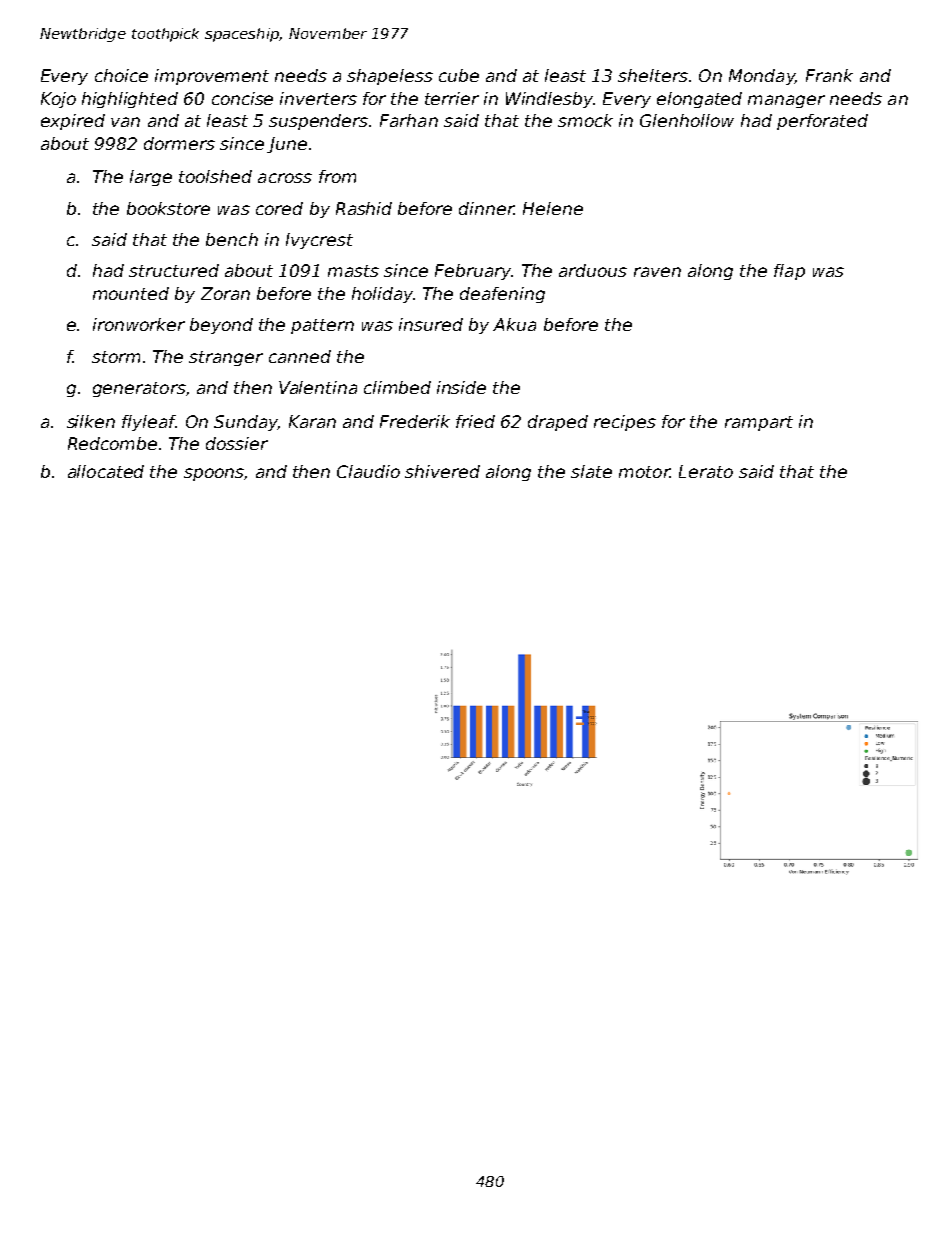  Describe the element at coordinates (591, 471) in the image. I see `slate` at that location.
